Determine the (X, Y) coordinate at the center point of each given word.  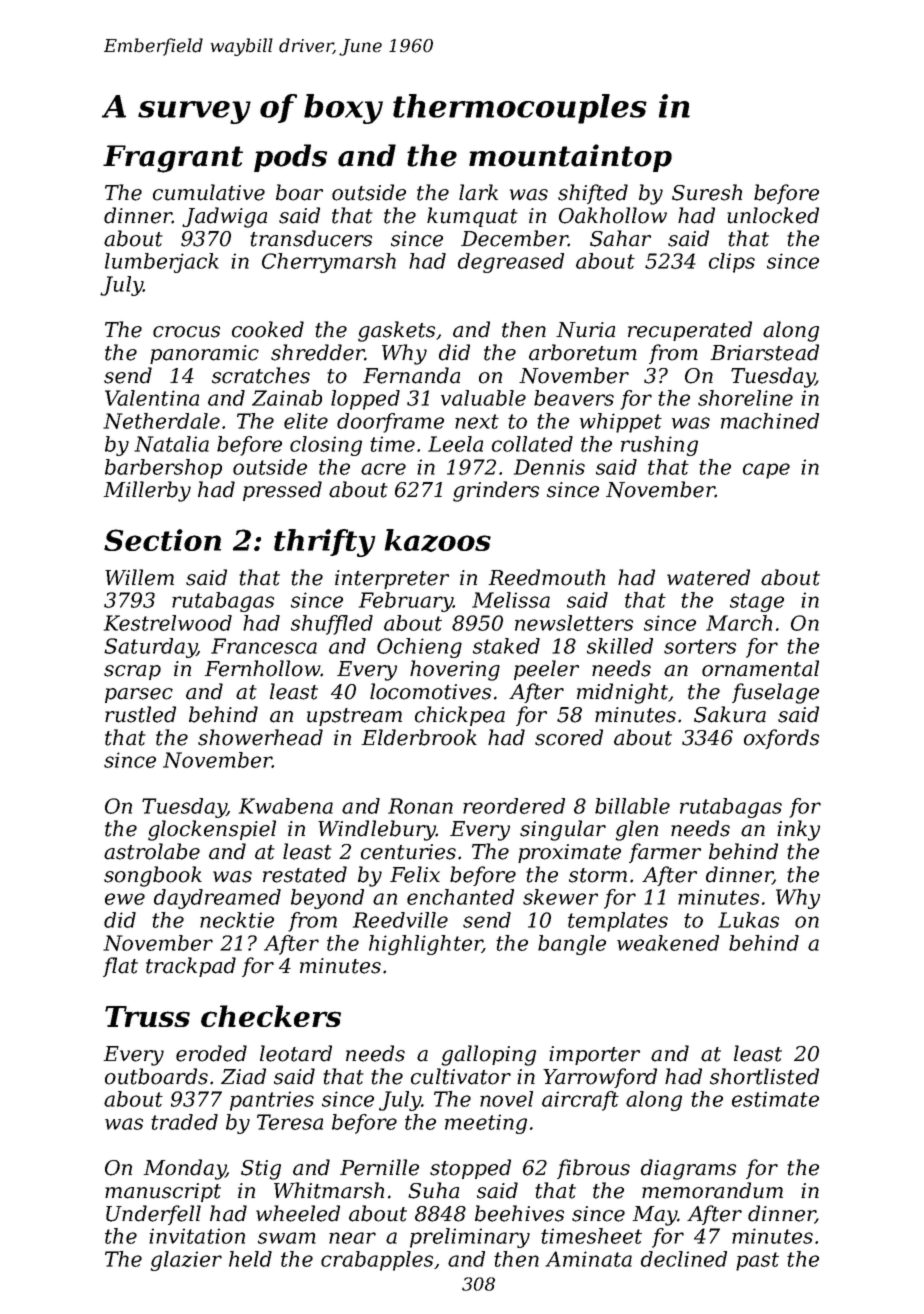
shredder (318, 352)
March (739, 623)
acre (383, 469)
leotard (296, 1053)
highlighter (425, 945)
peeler (546, 670)
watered (708, 577)
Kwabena (286, 806)
